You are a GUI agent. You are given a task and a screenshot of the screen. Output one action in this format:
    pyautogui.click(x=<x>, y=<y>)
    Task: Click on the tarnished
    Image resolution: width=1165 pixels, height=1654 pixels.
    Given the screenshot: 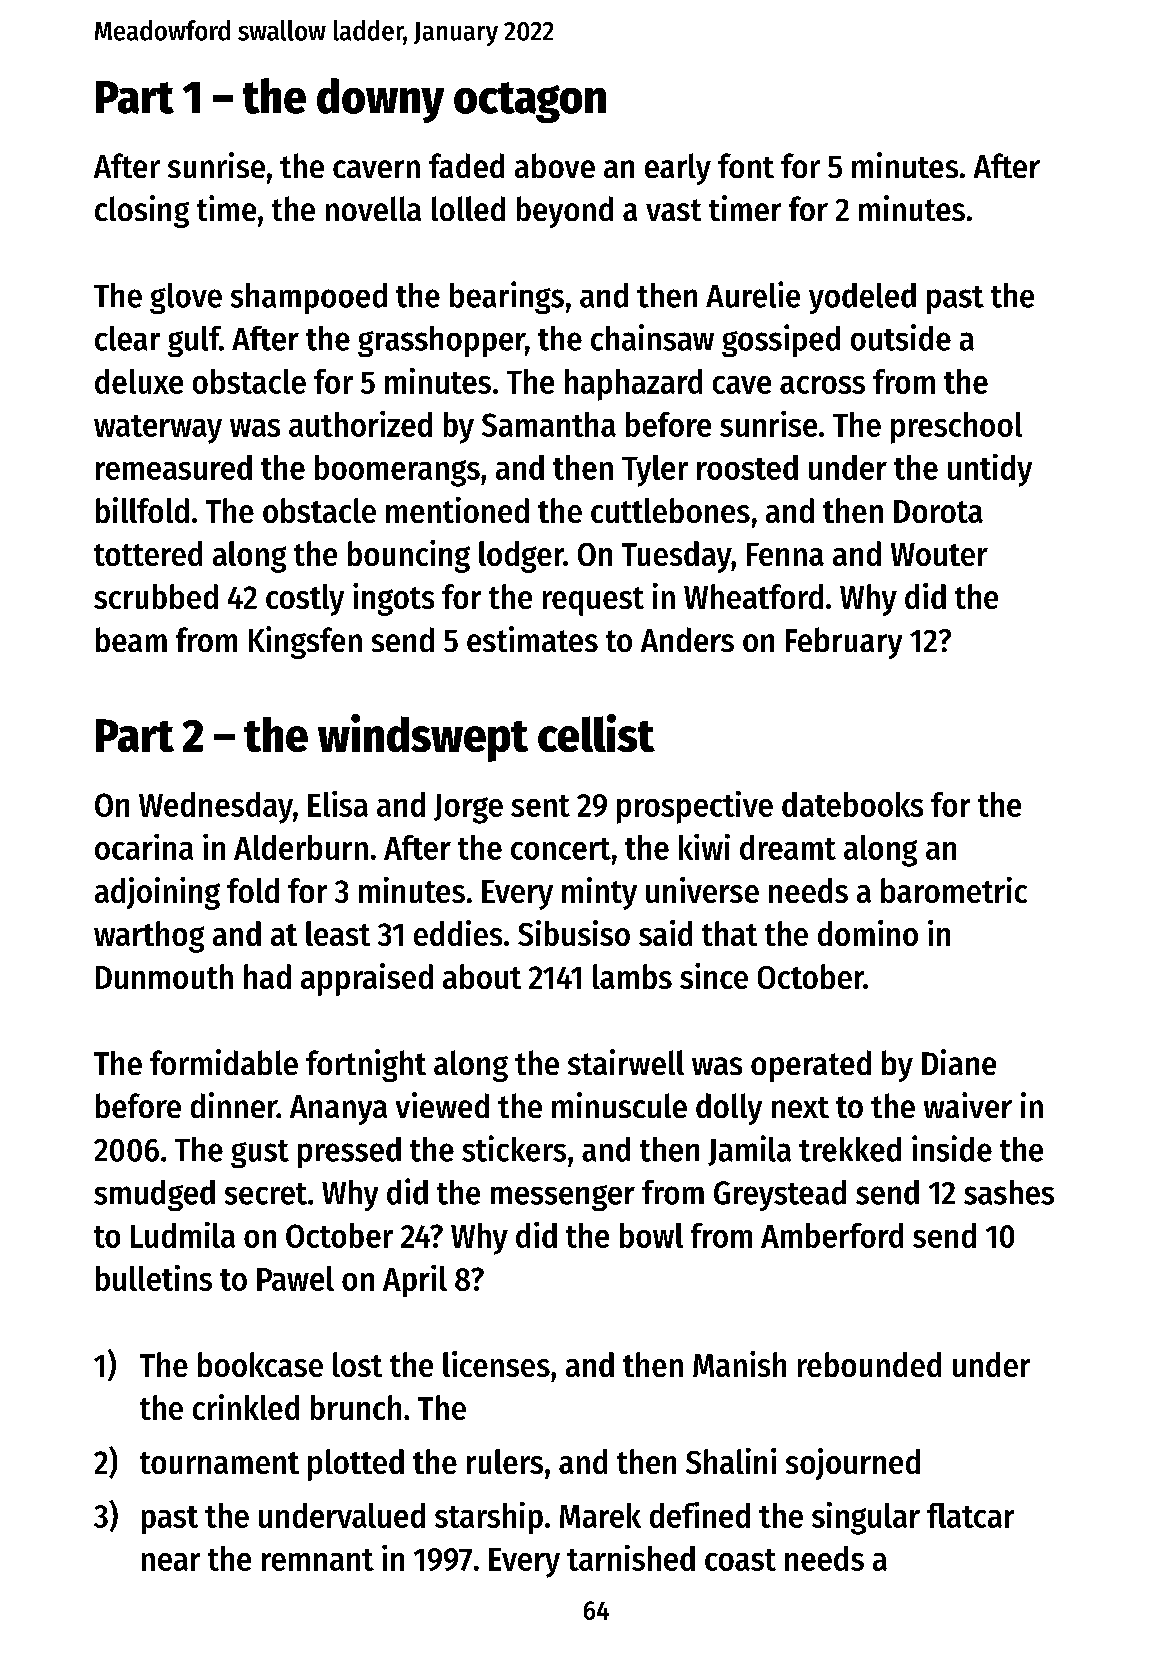 What is the action you would take?
    pyautogui.click(x=631, y=1558)
